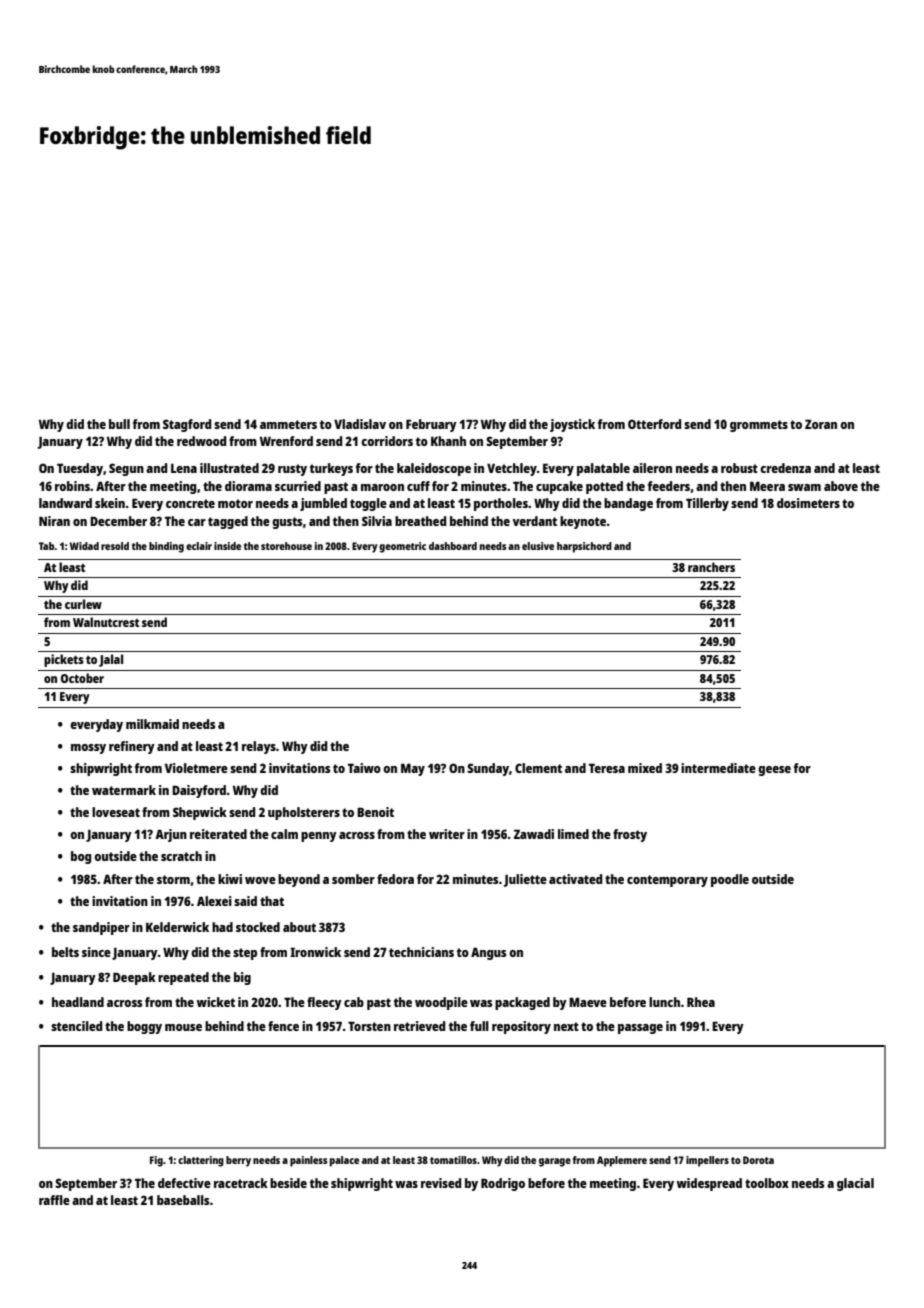 This screenshot has width=924, height=1308. Describe the element at coordinates (126, 469) in the screenshot. I see `Segun` at that location.
